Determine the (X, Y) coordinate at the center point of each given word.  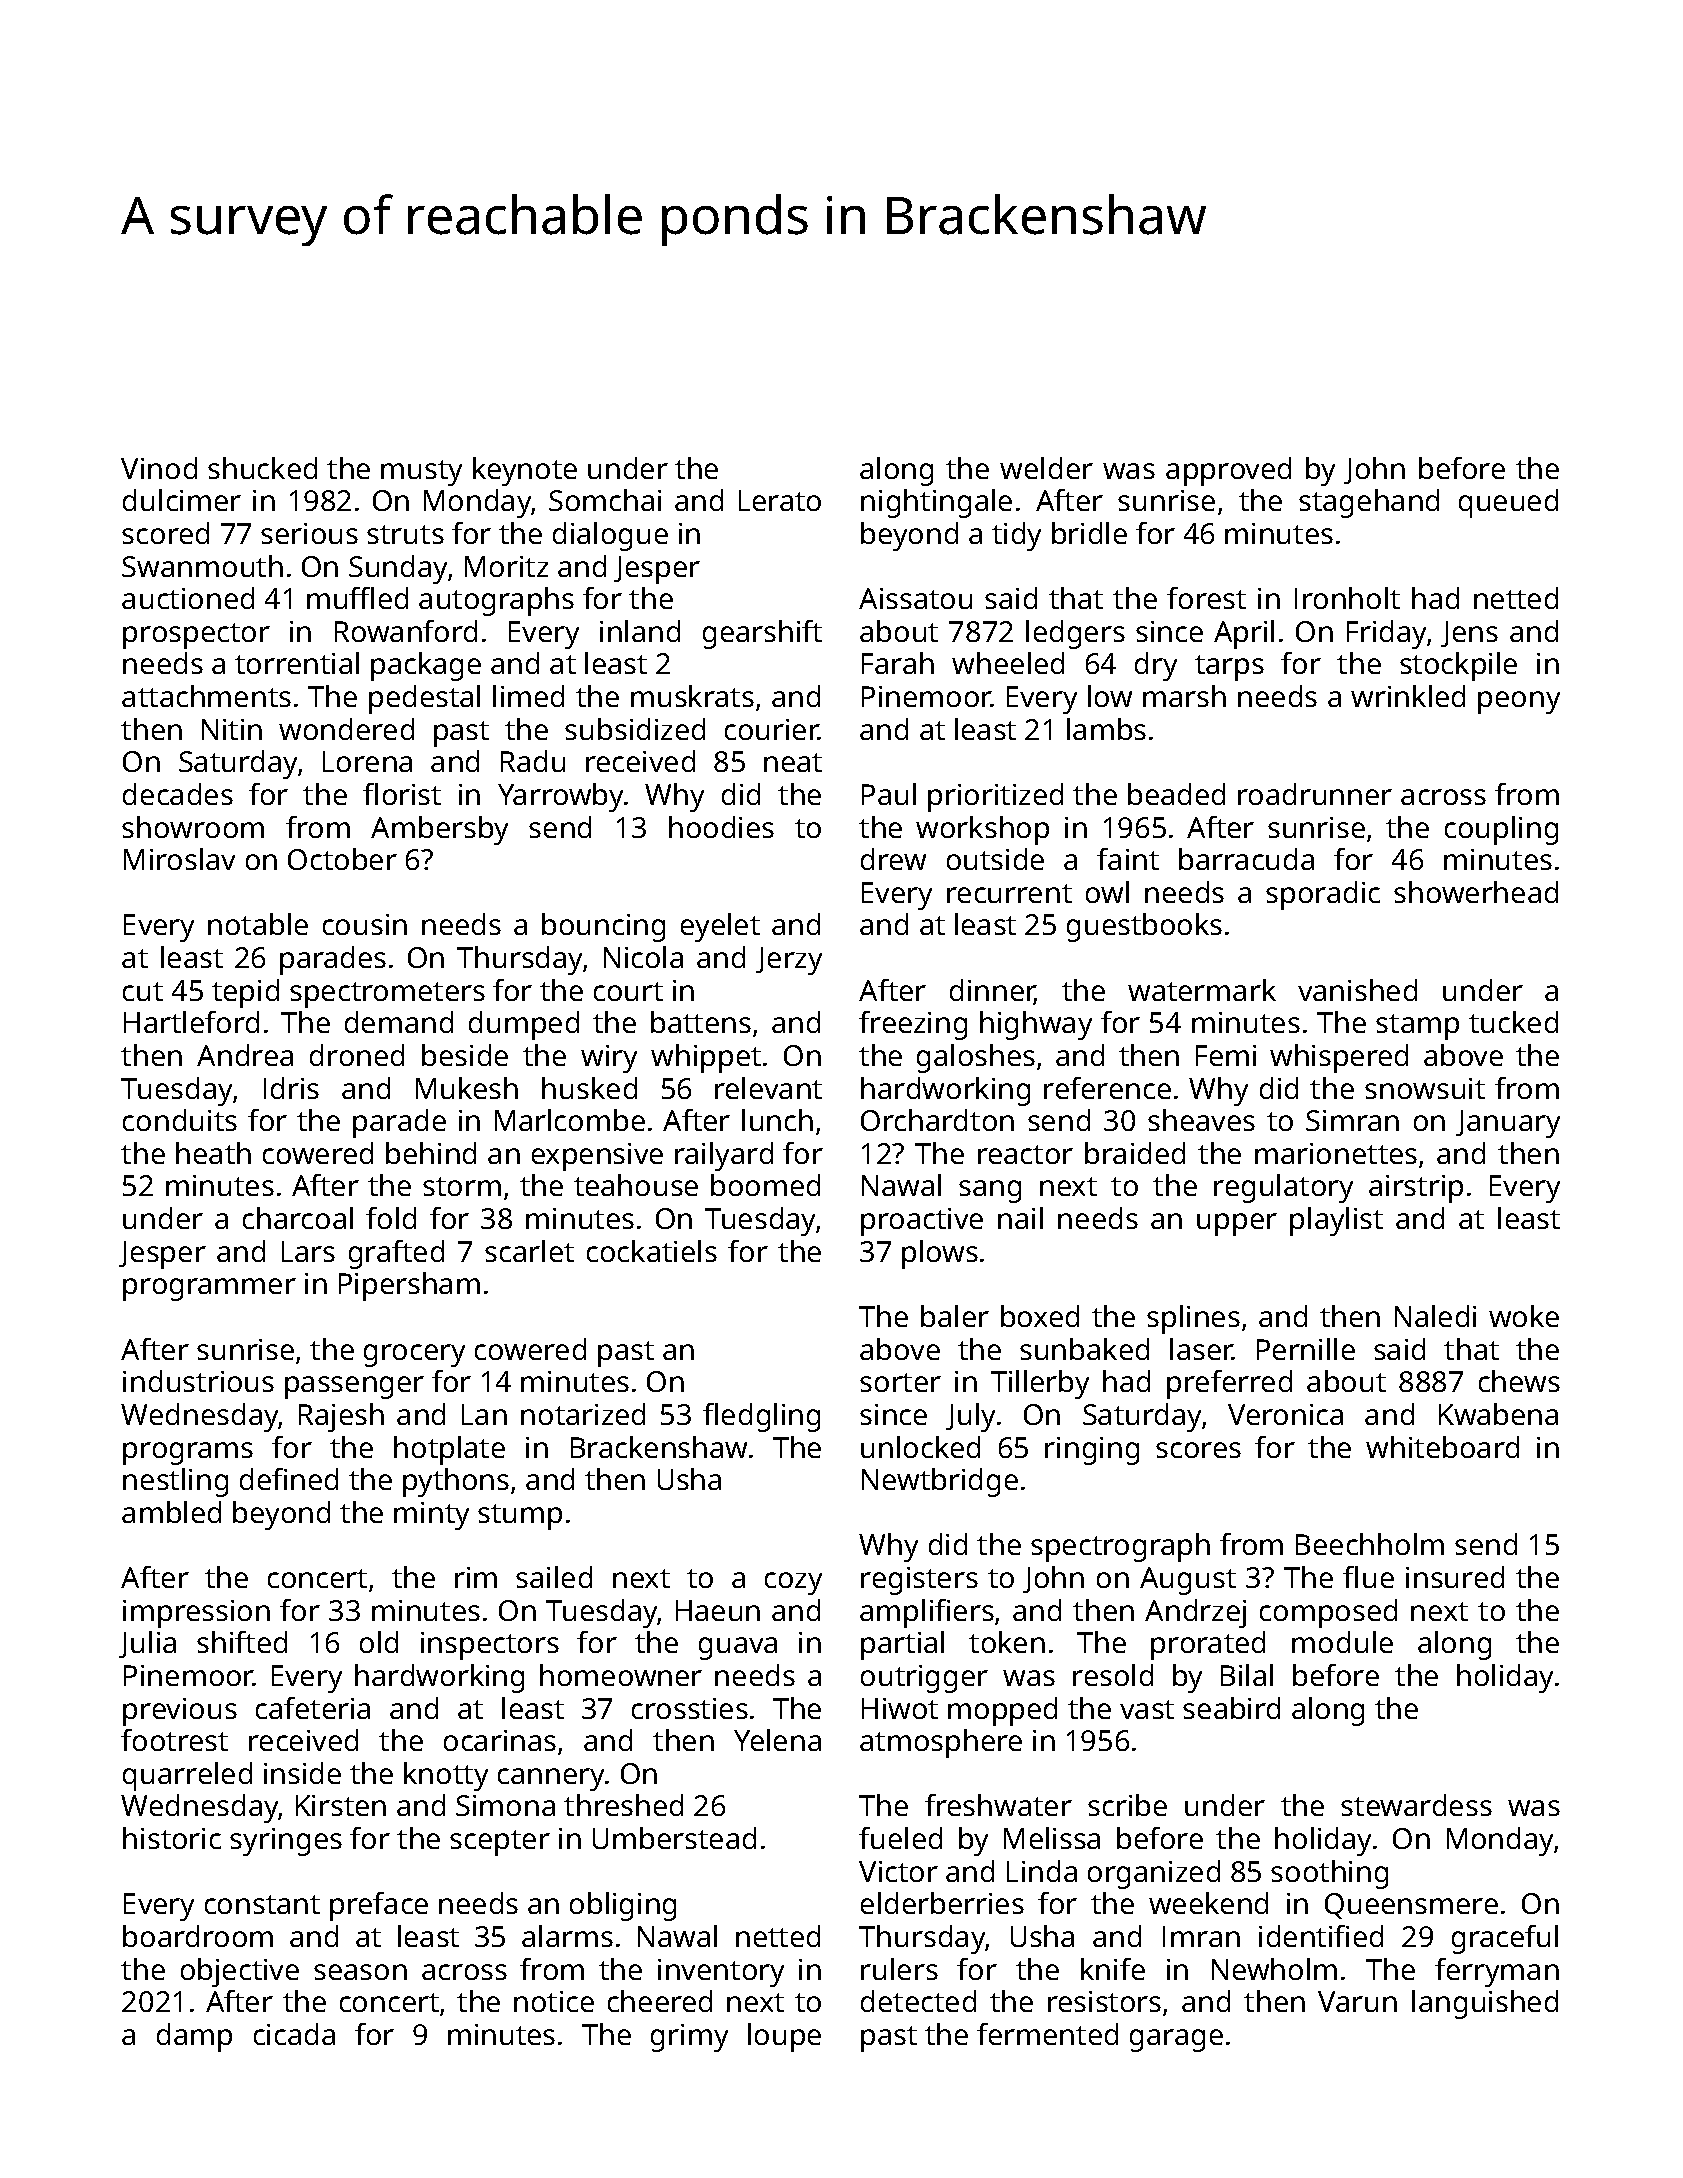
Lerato (780, 500)
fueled (900, 1838)
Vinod (159, 468)
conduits (180, 1120)
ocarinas (500, 1740)
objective (240, 1972)
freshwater (998, 1805)
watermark (1202, 990)
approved (1228, 471)
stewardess (1416, 1805)
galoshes (976, 1058)
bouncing (603, 927)
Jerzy (789, 961)
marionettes (1336, 1153)
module (1342, 1642)
